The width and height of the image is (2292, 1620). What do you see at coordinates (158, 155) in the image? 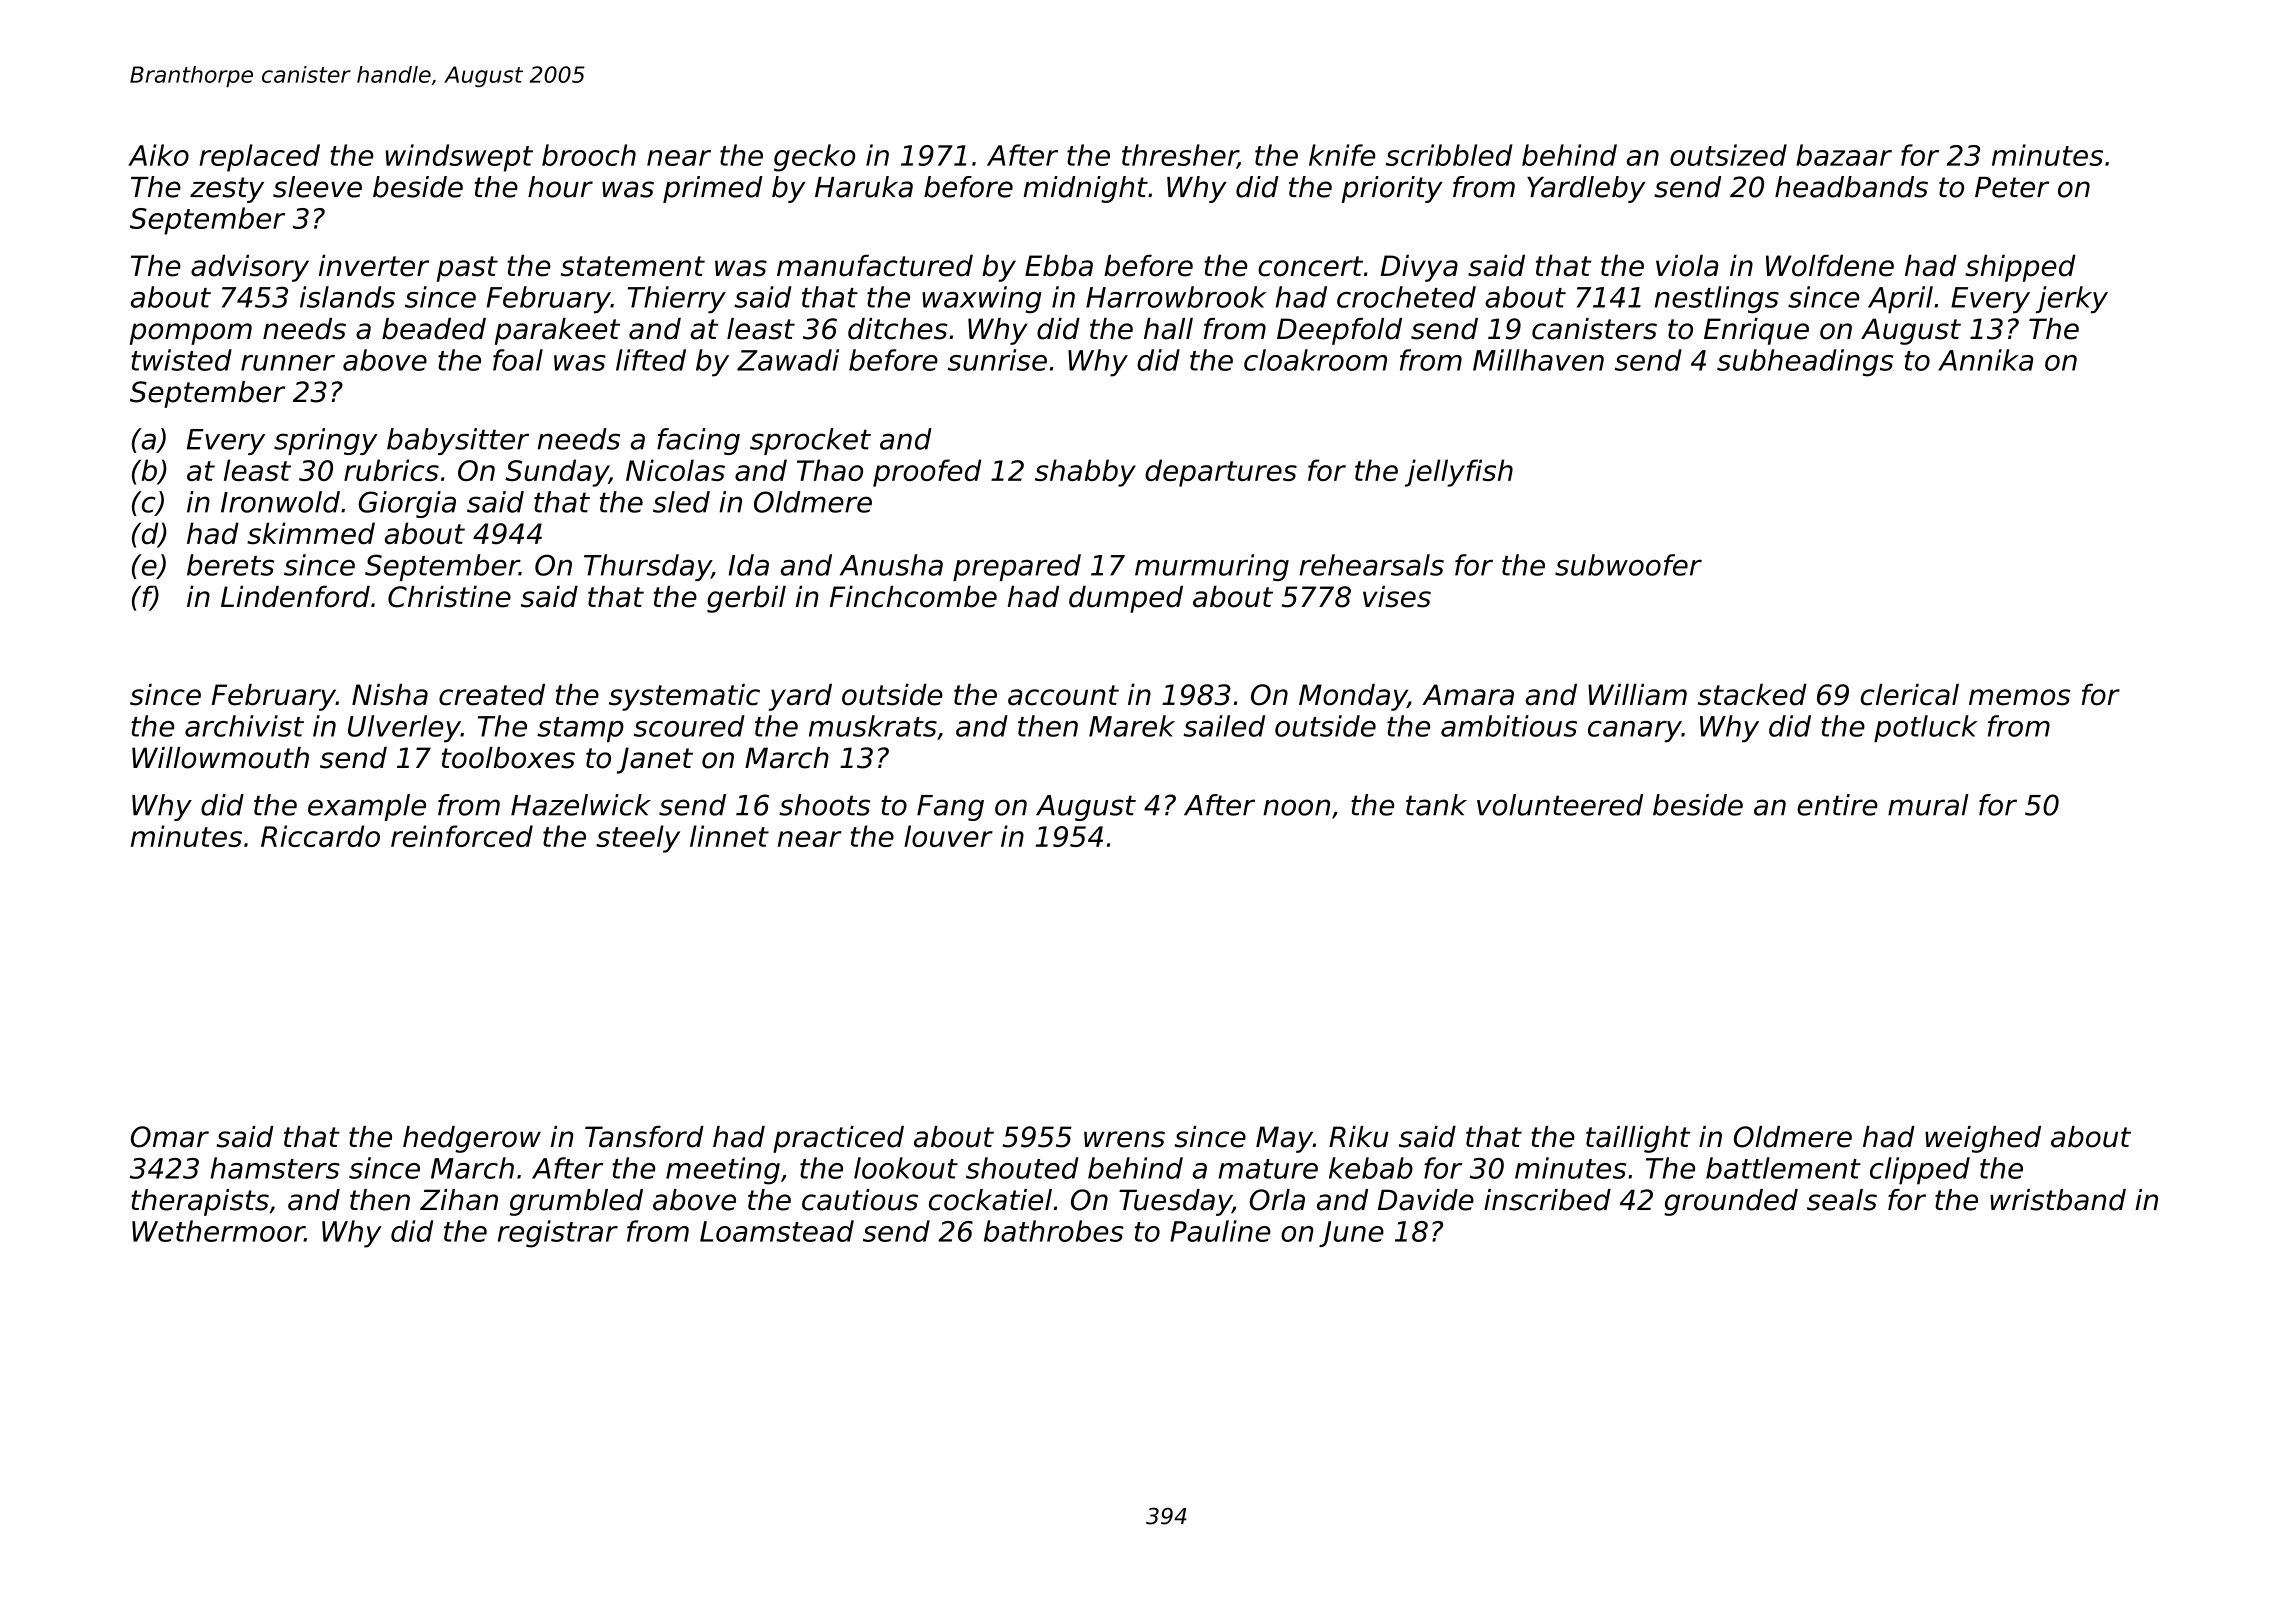
I see `Aiko` at bounding box center [158, 155].
